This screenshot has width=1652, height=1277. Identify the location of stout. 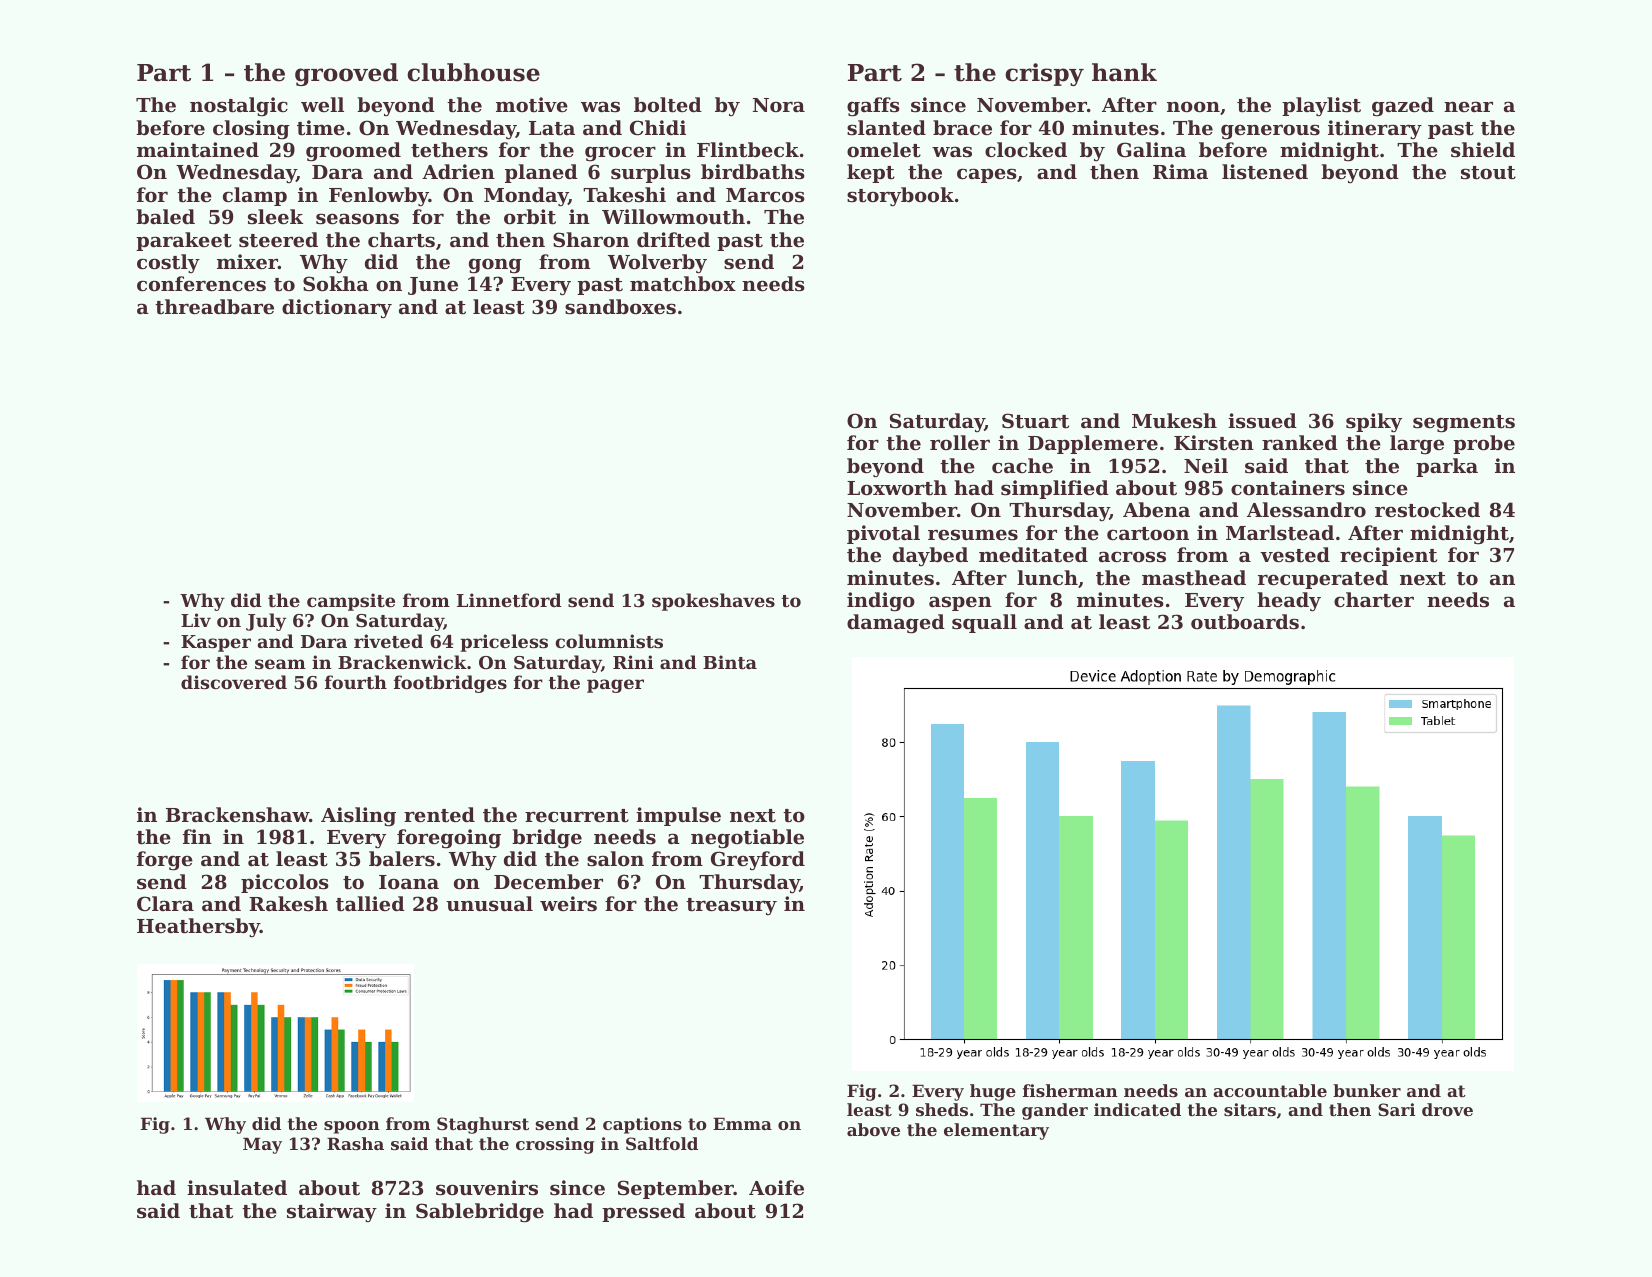
(1488, 173).
